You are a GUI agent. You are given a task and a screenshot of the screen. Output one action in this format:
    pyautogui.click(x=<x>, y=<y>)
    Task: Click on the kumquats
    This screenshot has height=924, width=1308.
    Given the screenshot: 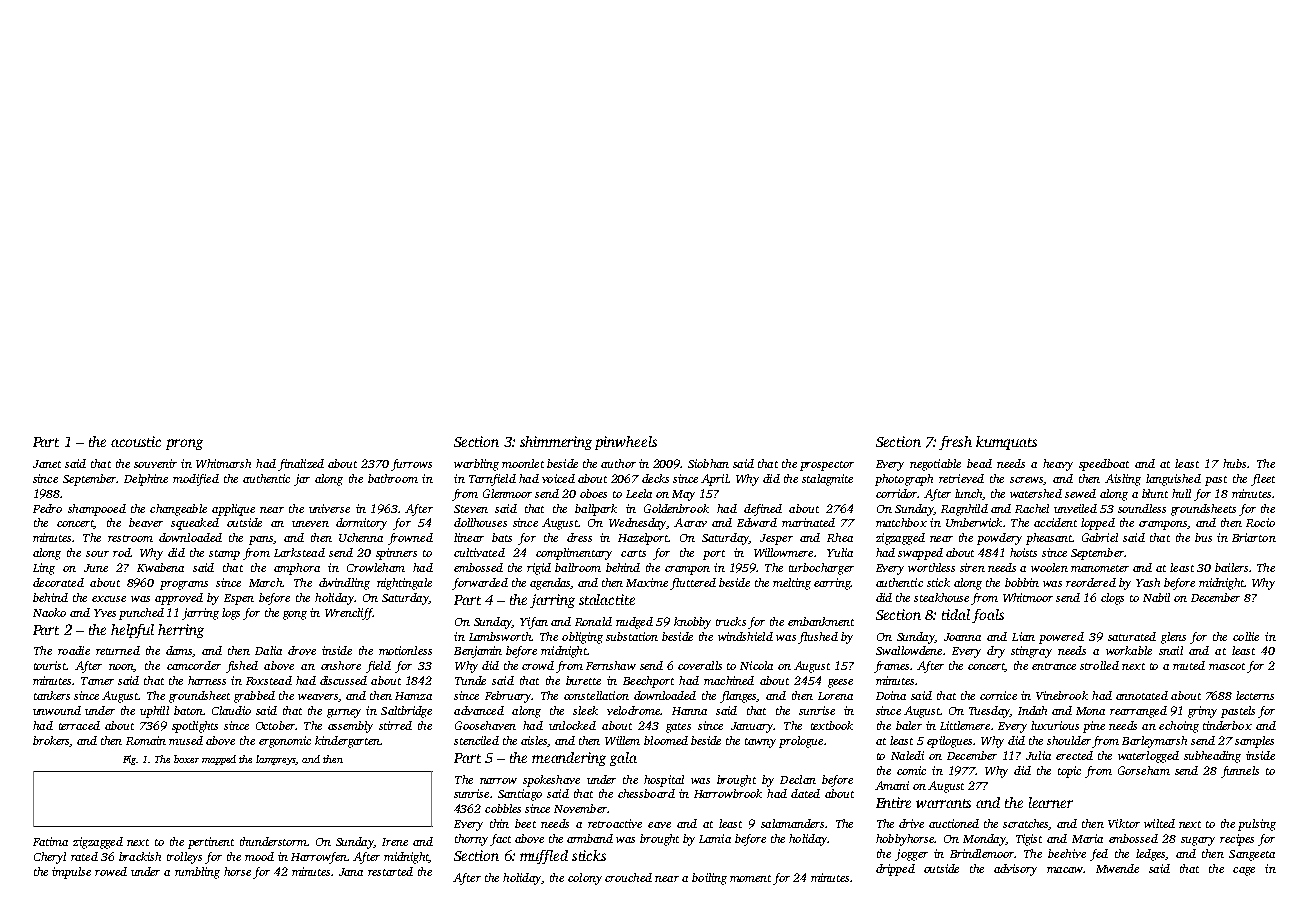 What is the action you would take?
    pyautogui.click(x=1006, y=443)
